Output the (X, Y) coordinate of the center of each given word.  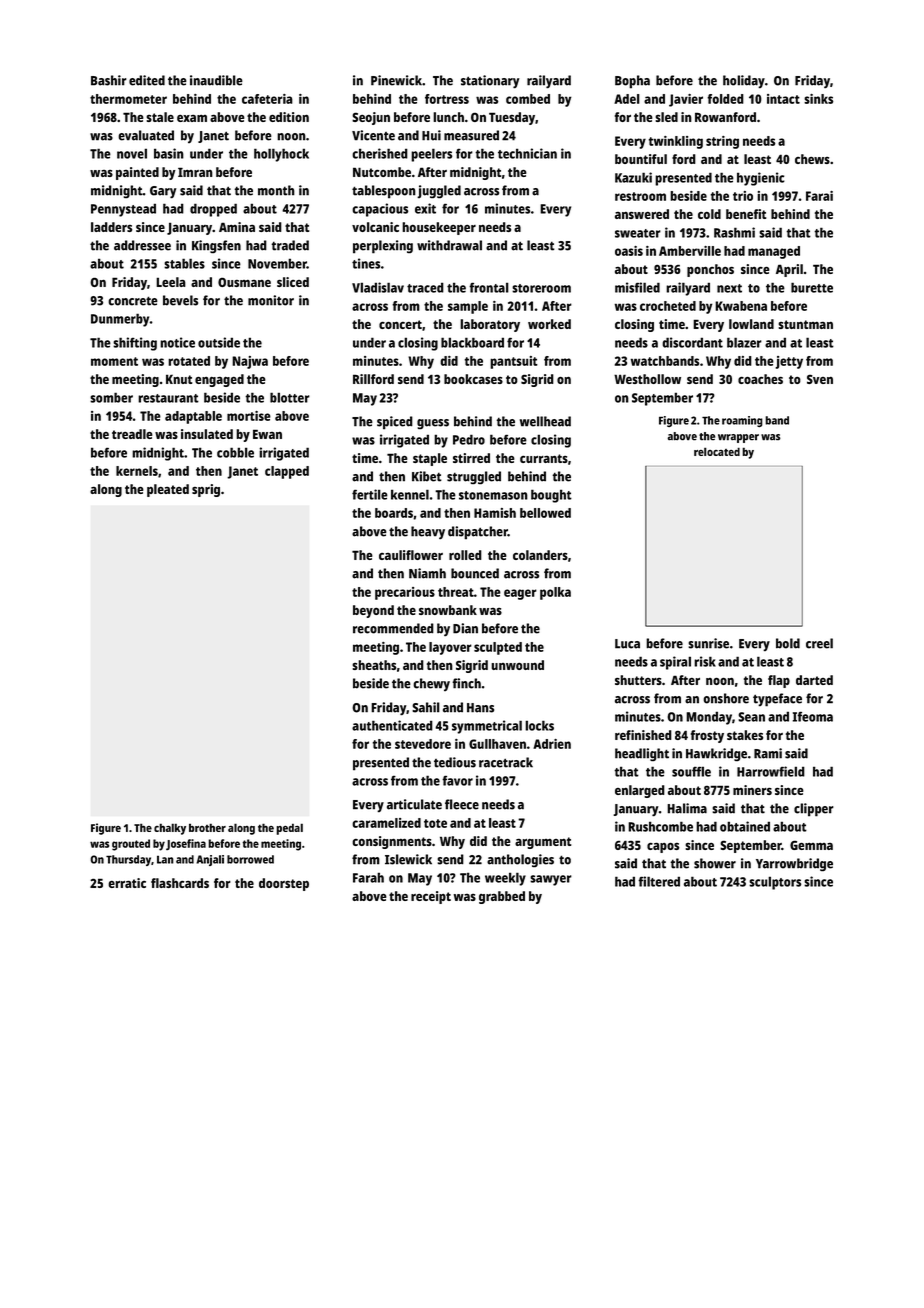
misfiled (637, 287)
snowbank (448, 610)
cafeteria (267, 99)
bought (551, 496)
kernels (137, 471)
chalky (170, 829)
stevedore (423, 744)
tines (366, 263)
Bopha (632, 82)
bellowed (545, 513)
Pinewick (396, 80)
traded (290, 245)
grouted (131, 845)
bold (788, 643)
